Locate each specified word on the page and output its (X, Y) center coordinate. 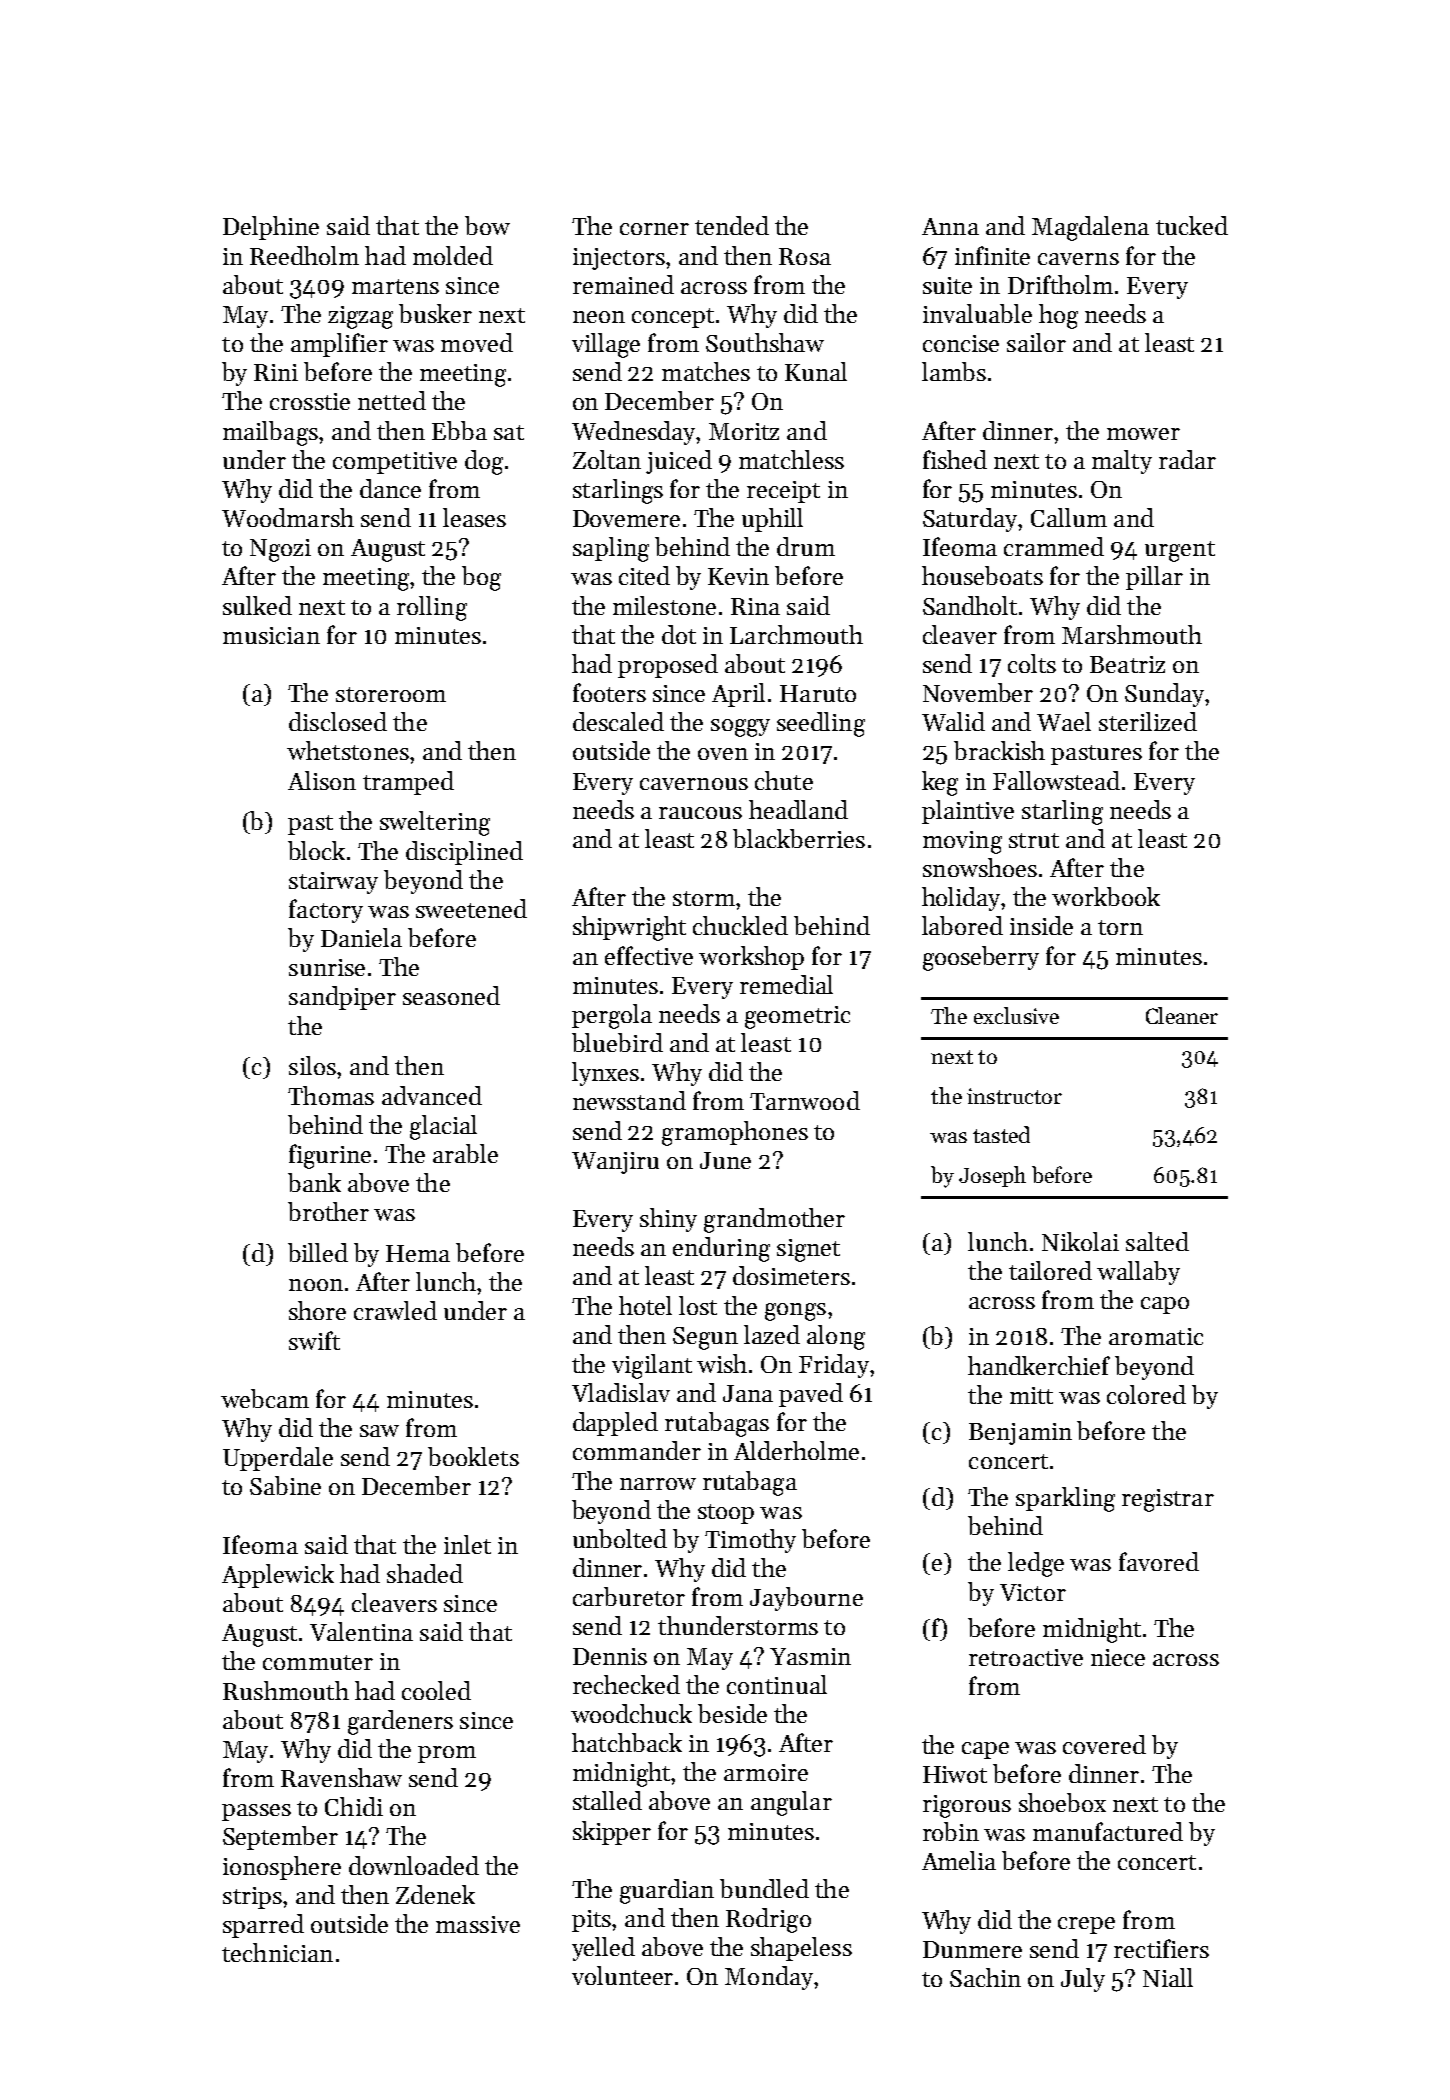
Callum (1069, 517)
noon (316, 1285)
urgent (1180, 551)
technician (277, 1952)
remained (623, 284)
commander (637, 1450)
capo (1165, 1305)
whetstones (348, 750)
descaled (618, 721)
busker (435, 313)
